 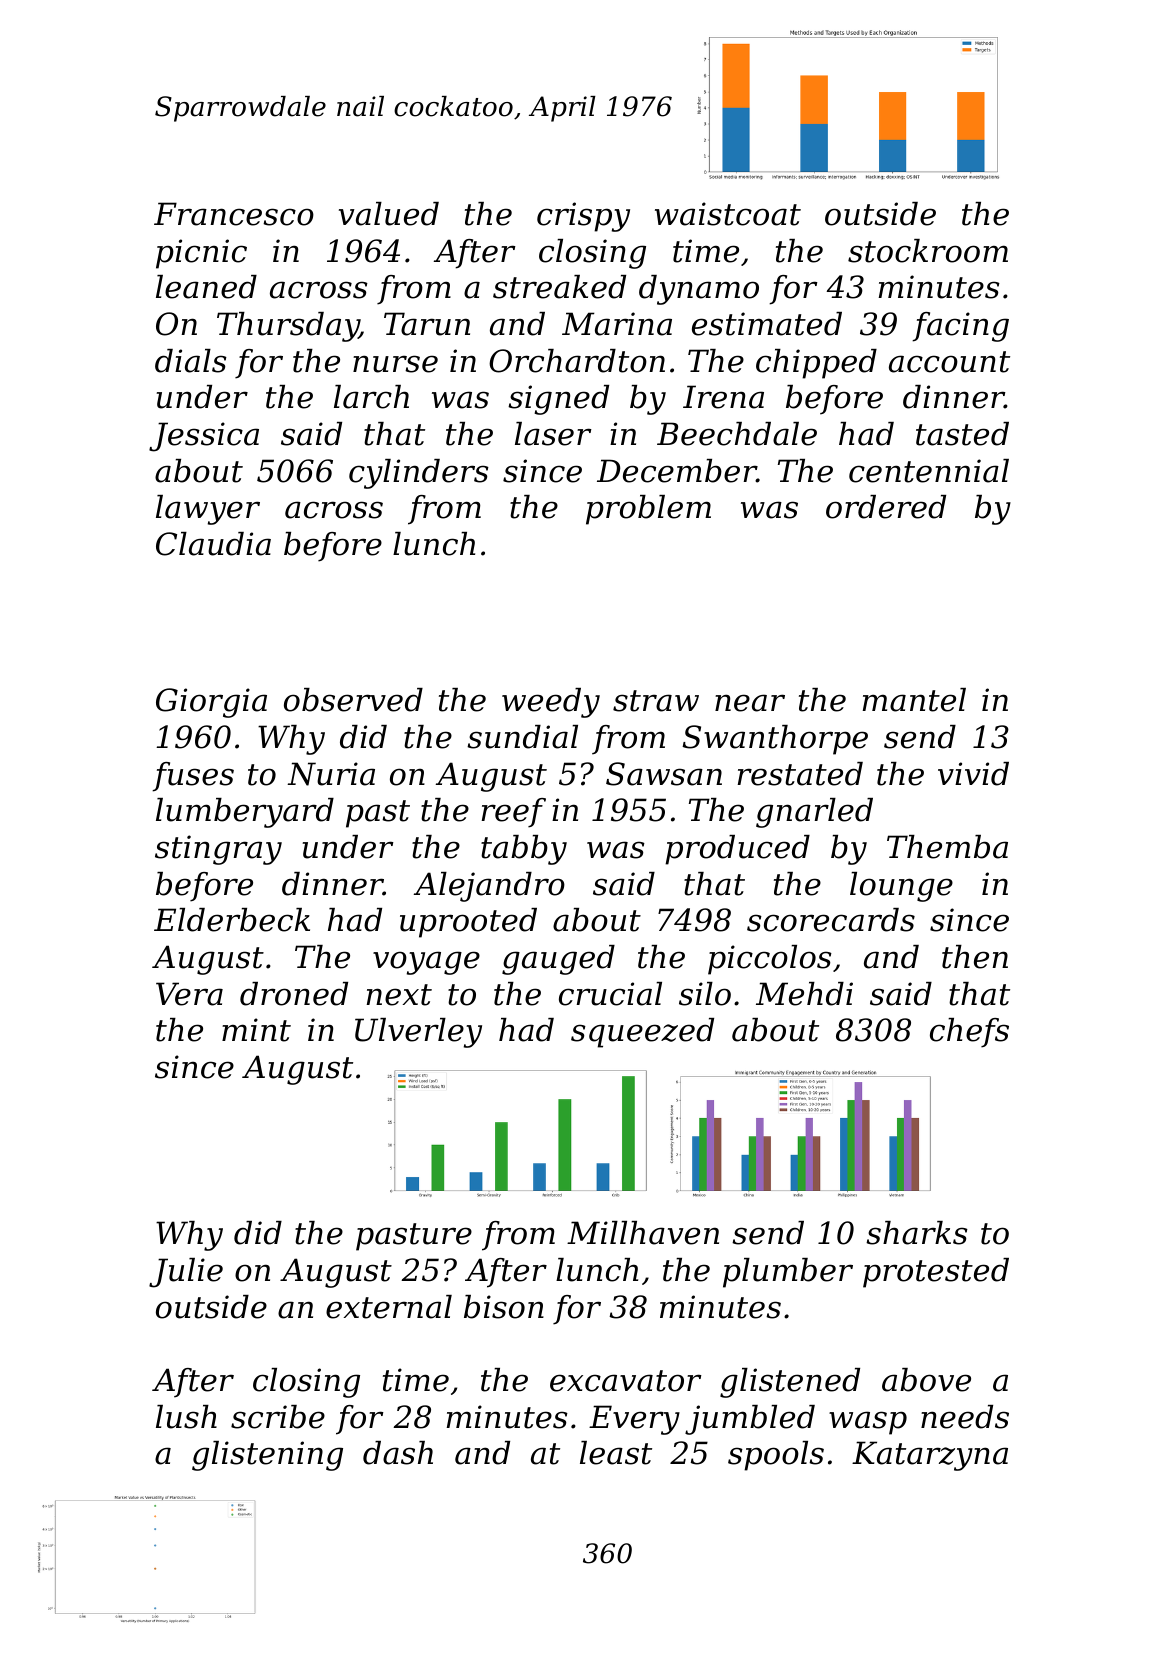 I want to click on lush, so click(x=186, y=1417).
